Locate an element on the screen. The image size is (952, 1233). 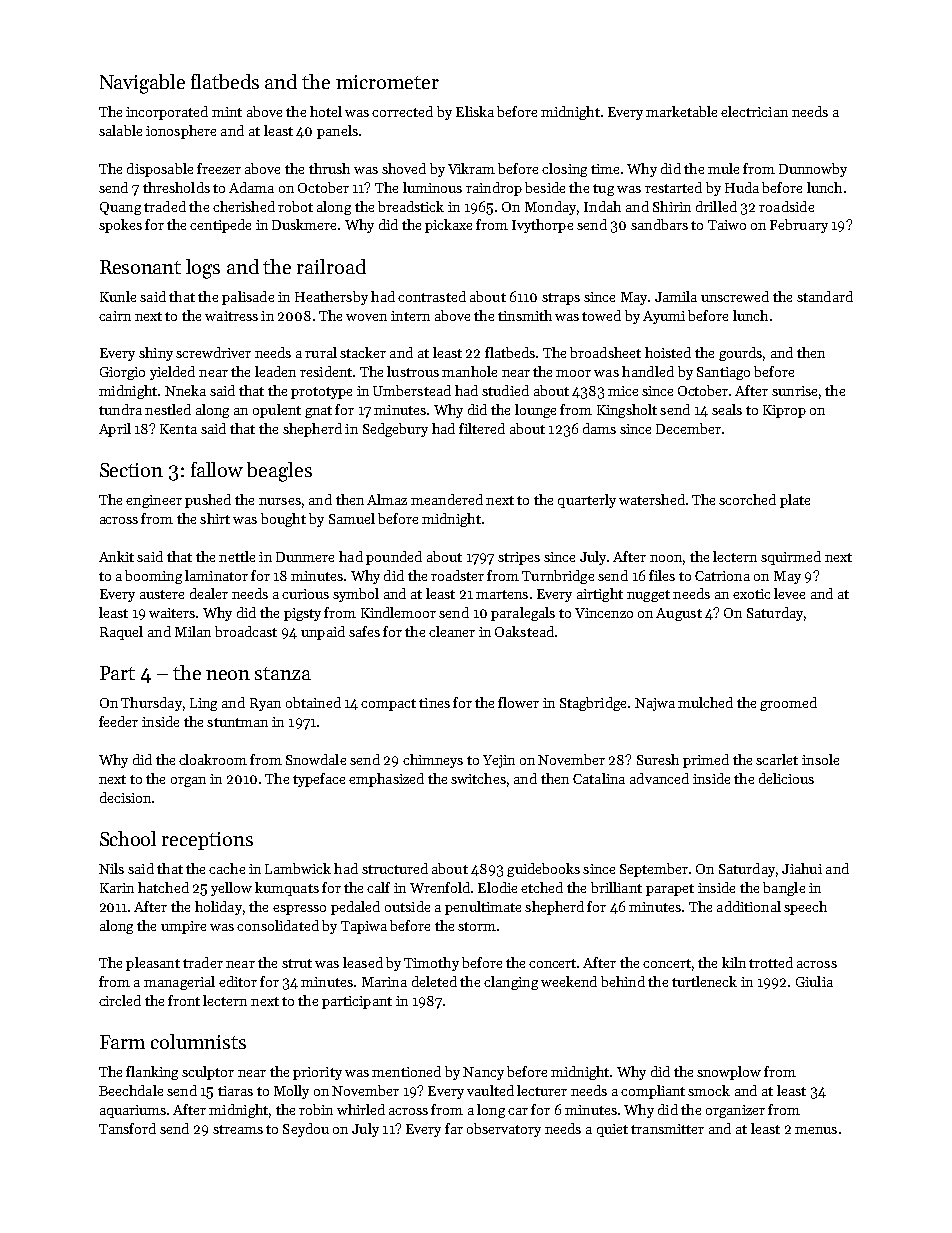
broadcast is located at coordinates (246, 631).
